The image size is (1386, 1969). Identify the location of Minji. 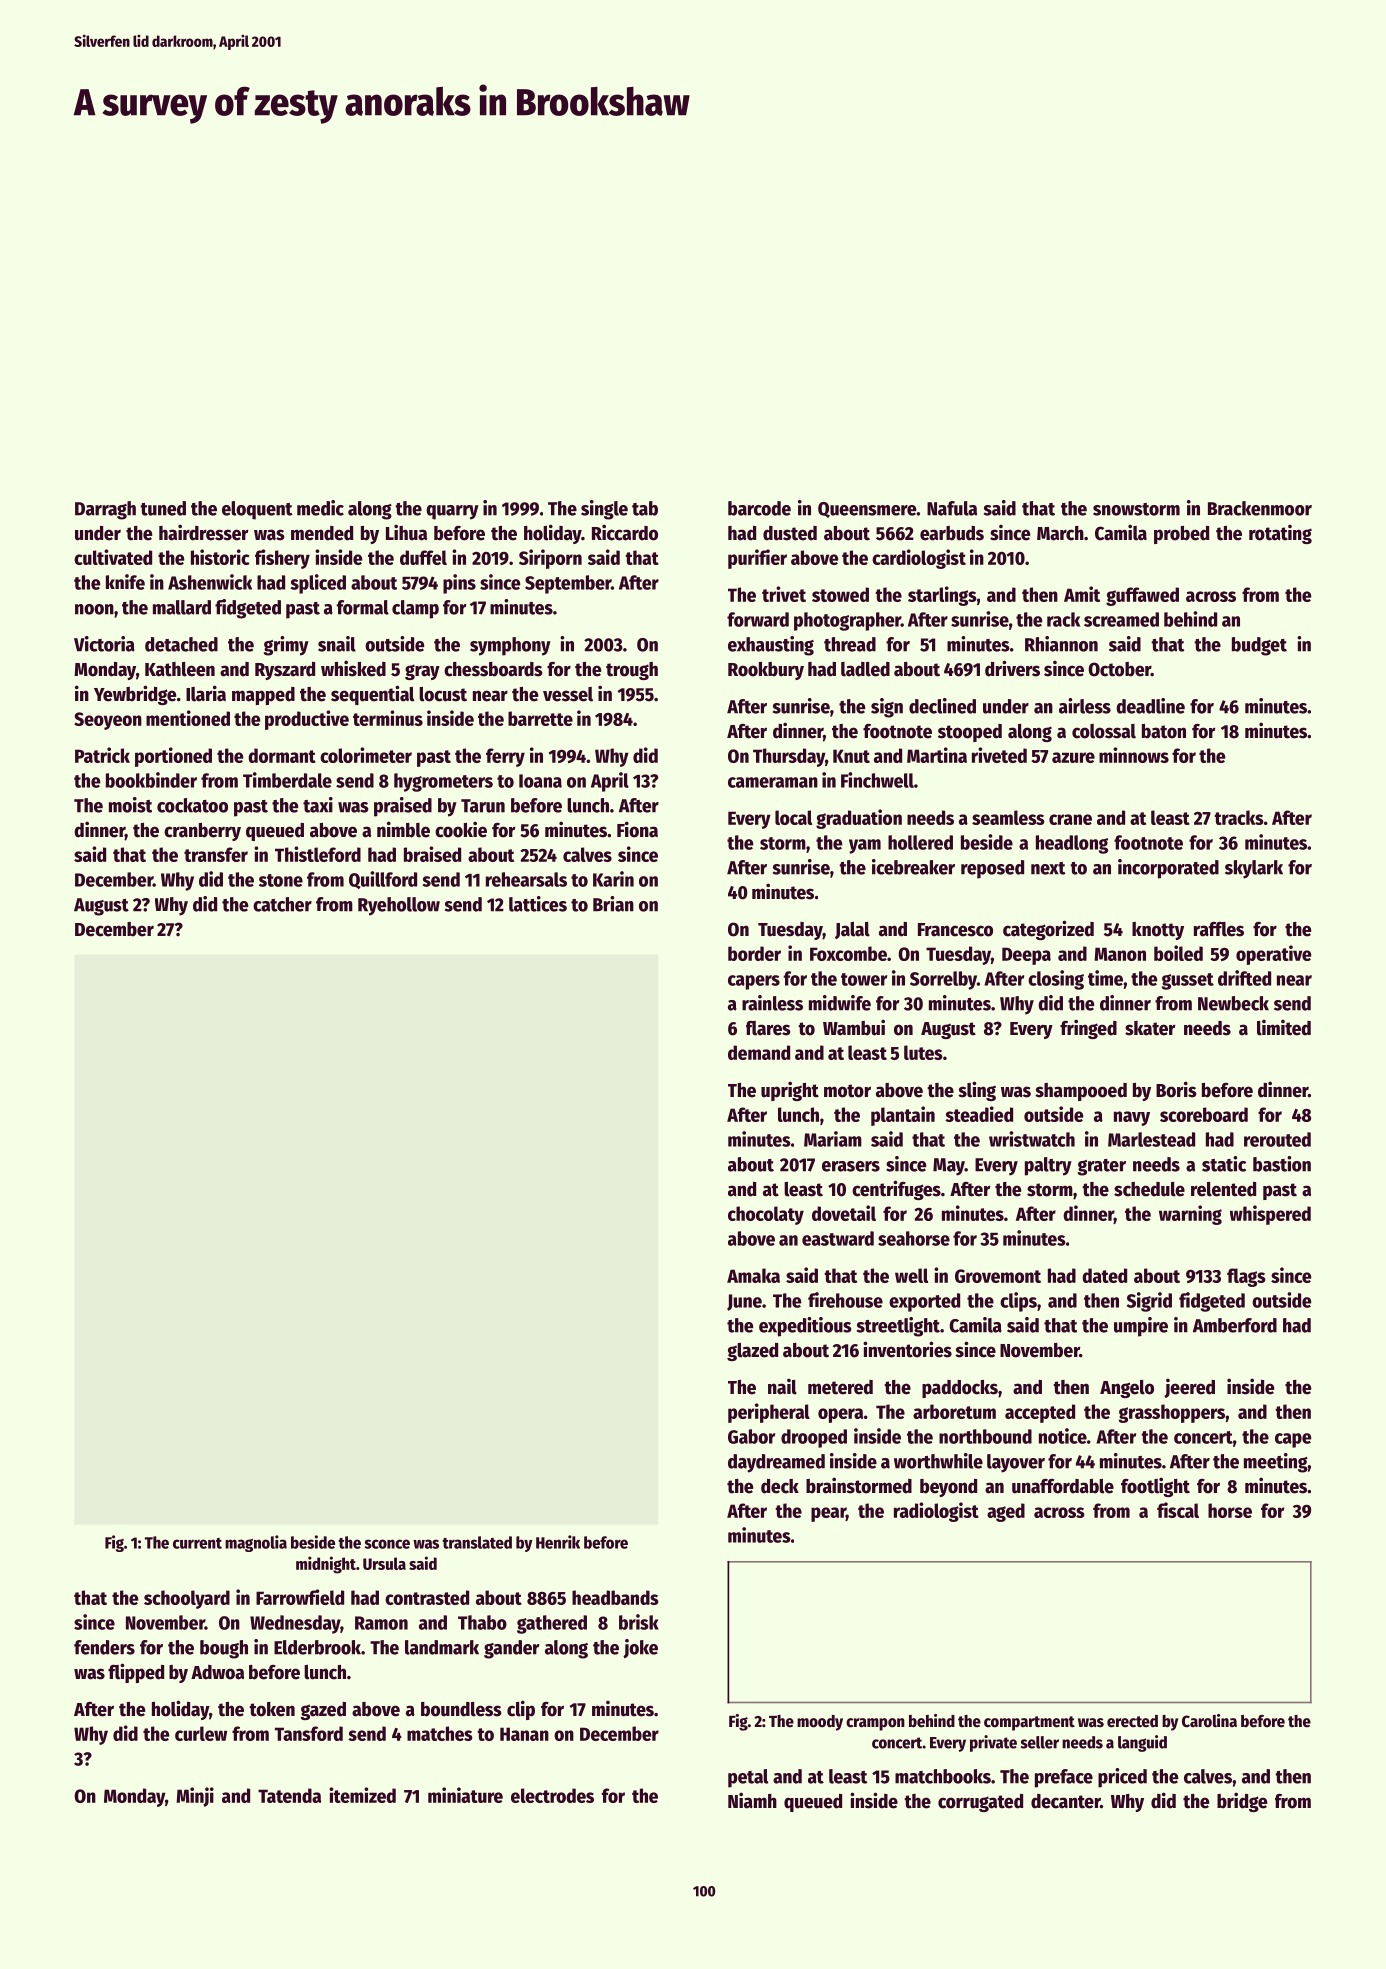
(195, 1797).
